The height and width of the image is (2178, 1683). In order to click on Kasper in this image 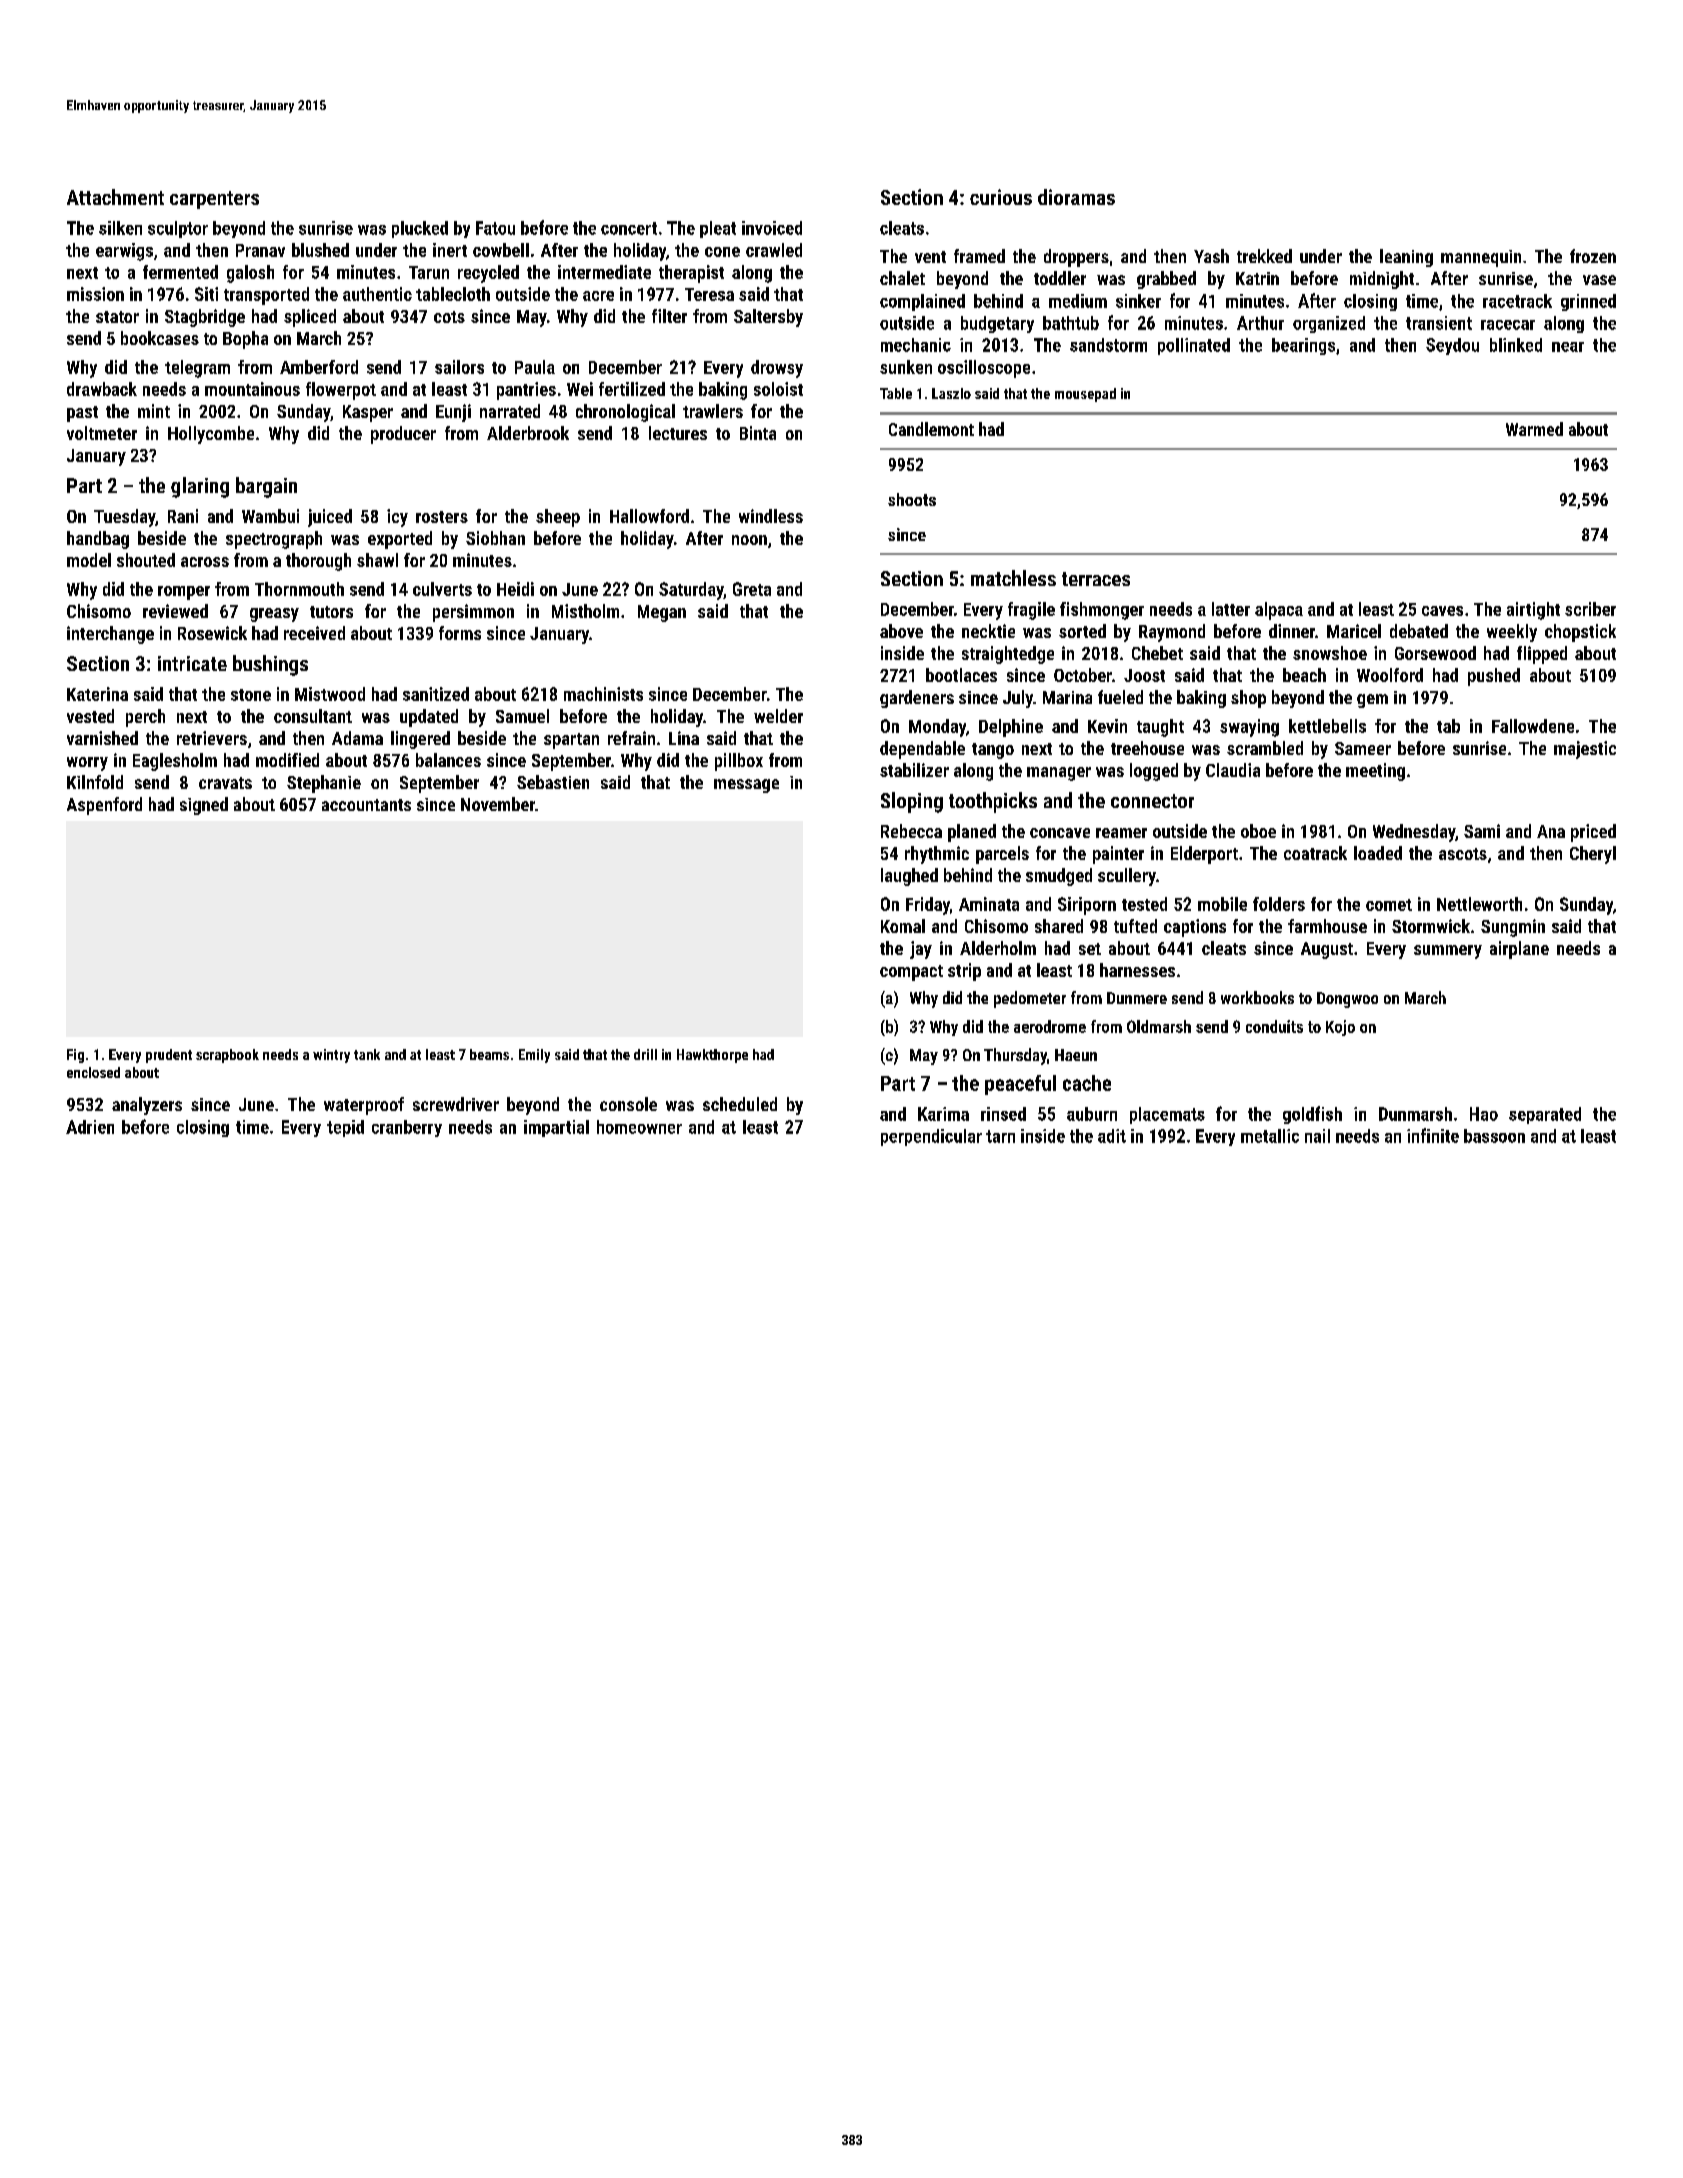, I will do `click(368, 413)`.
